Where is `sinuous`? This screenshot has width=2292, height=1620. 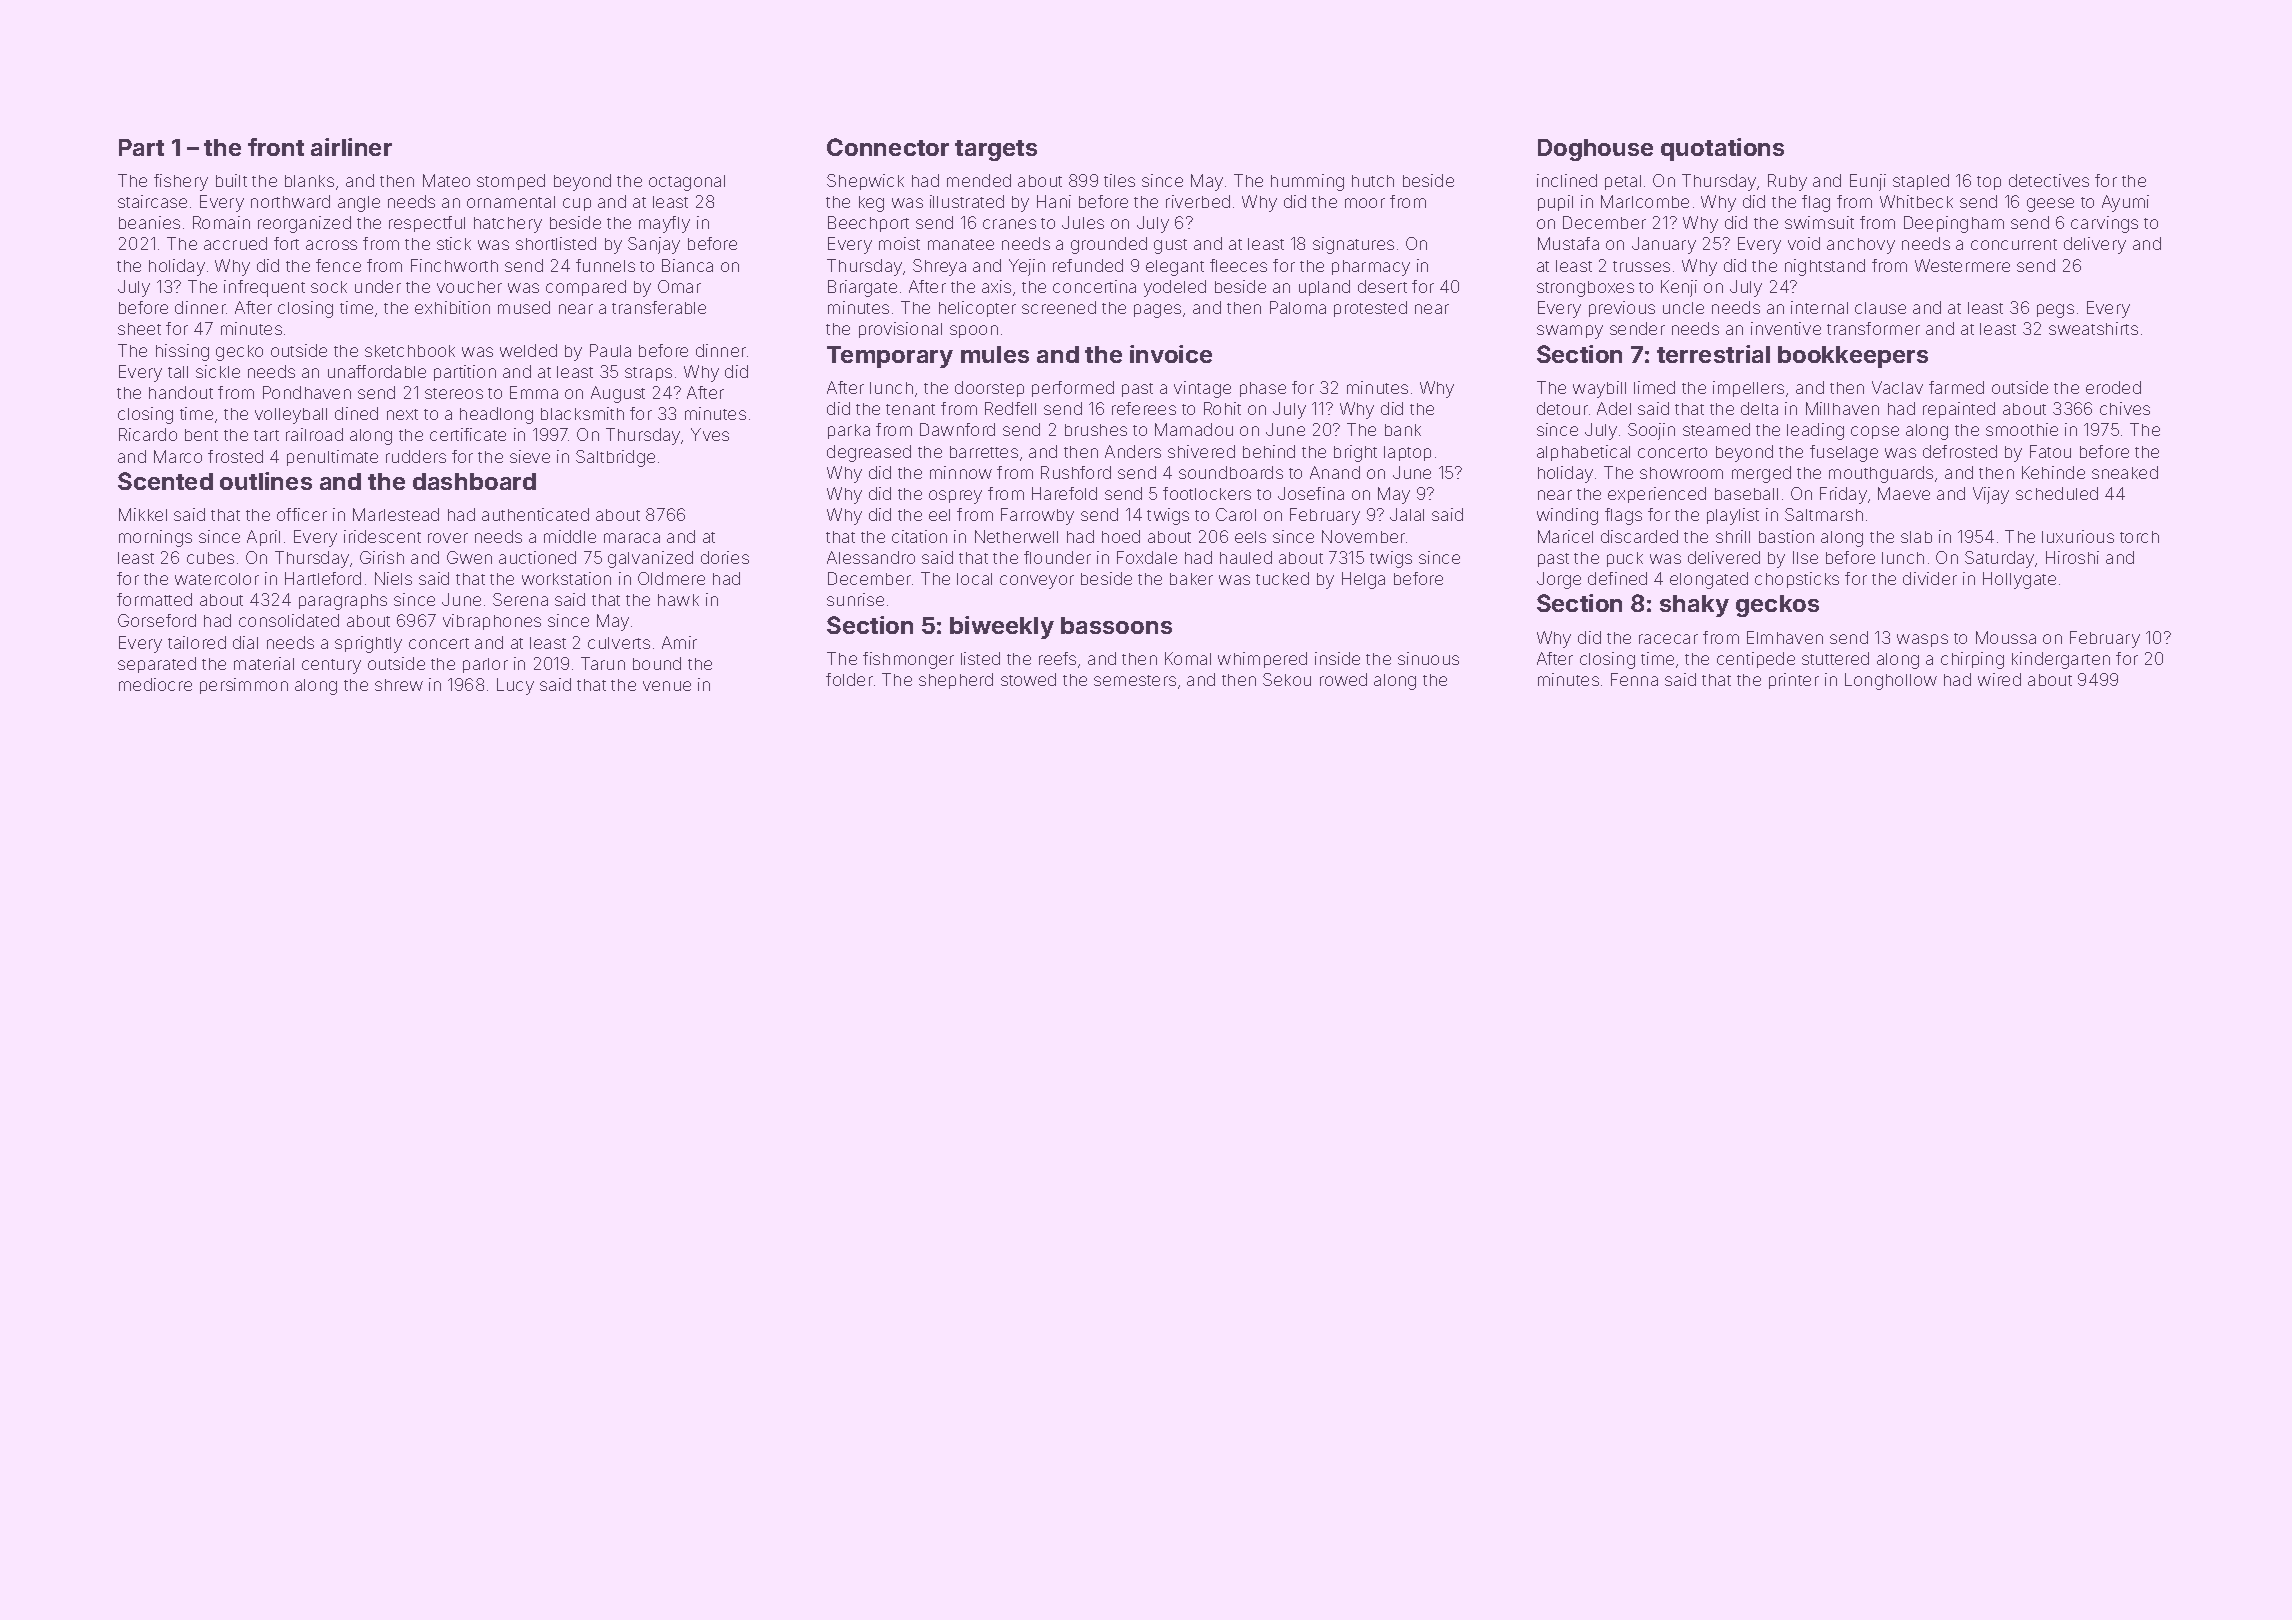
sinuous is located at coordinates (1428, 658).
